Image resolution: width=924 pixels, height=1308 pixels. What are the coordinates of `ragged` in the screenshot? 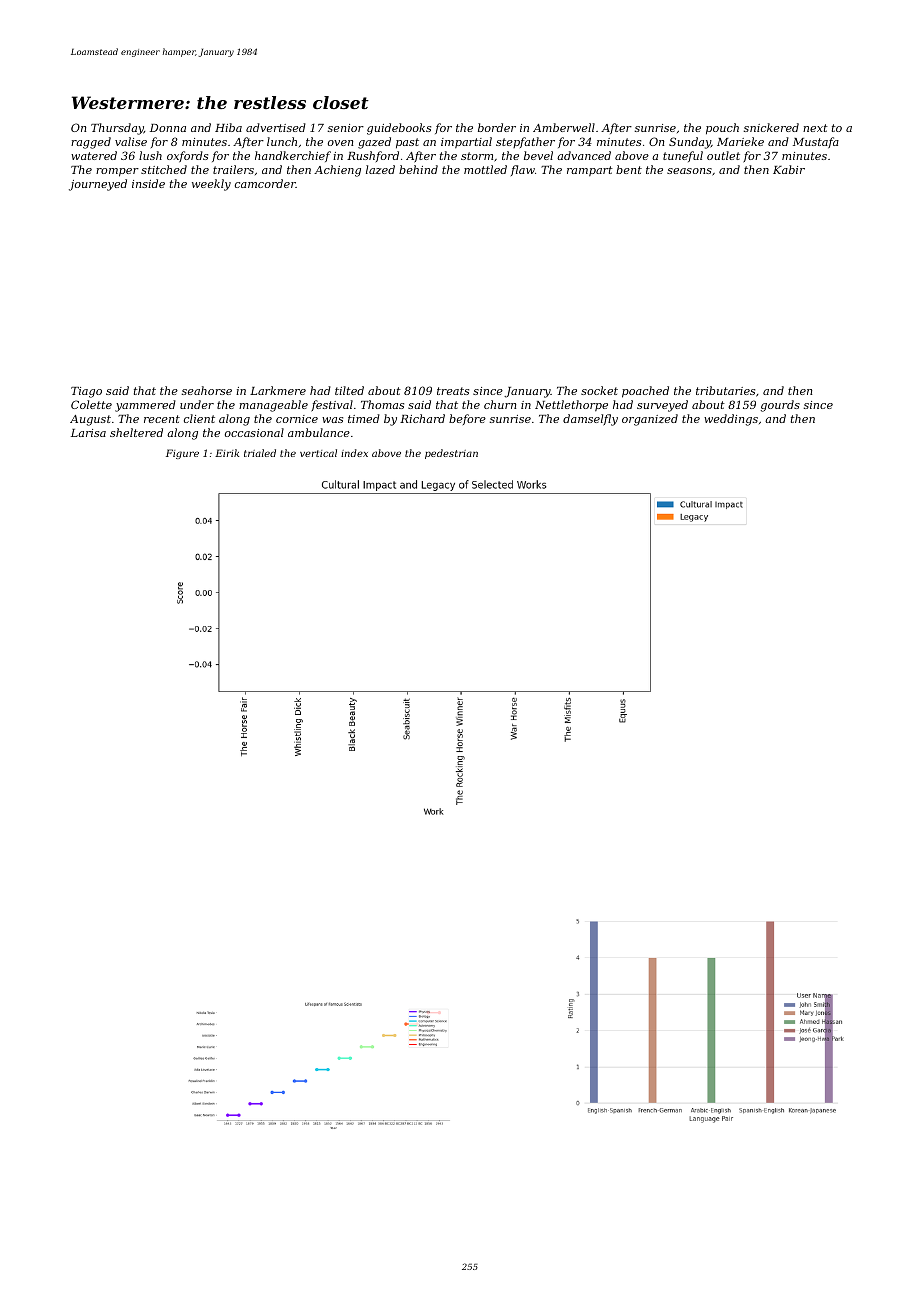 It's located at (91, 143).
